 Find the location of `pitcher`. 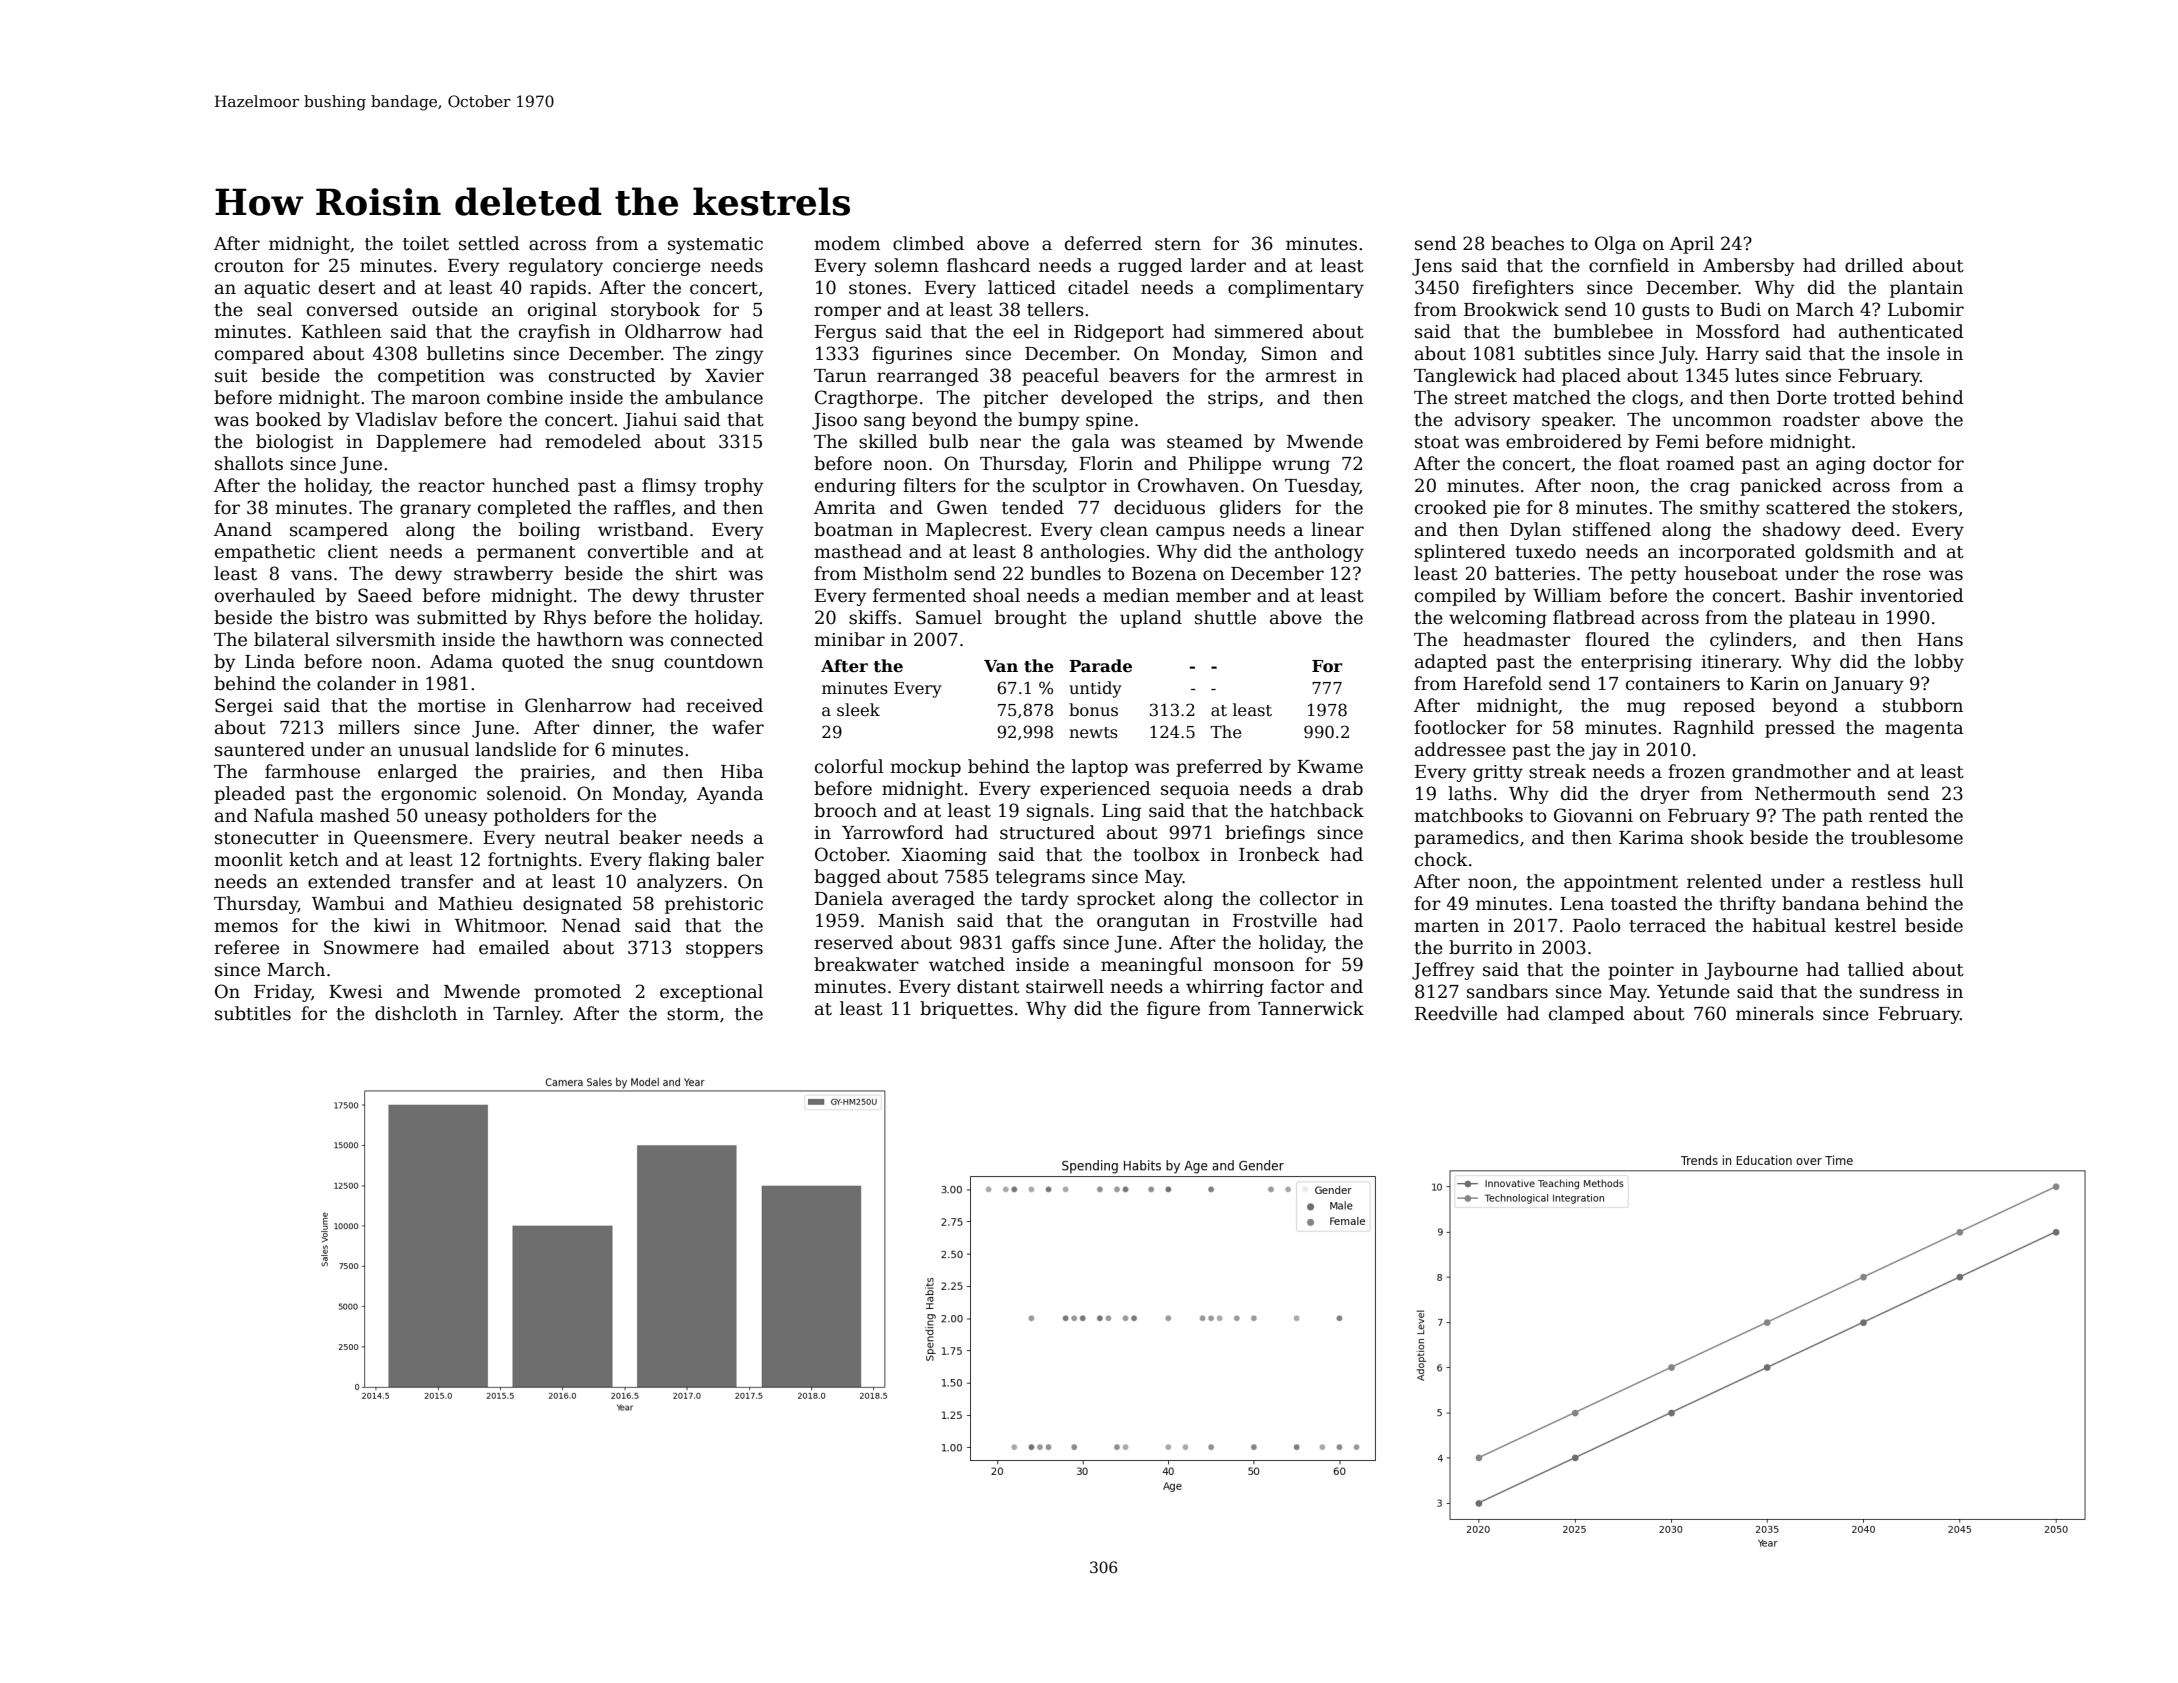

pitcher is located at coordinates (1015, 399).
